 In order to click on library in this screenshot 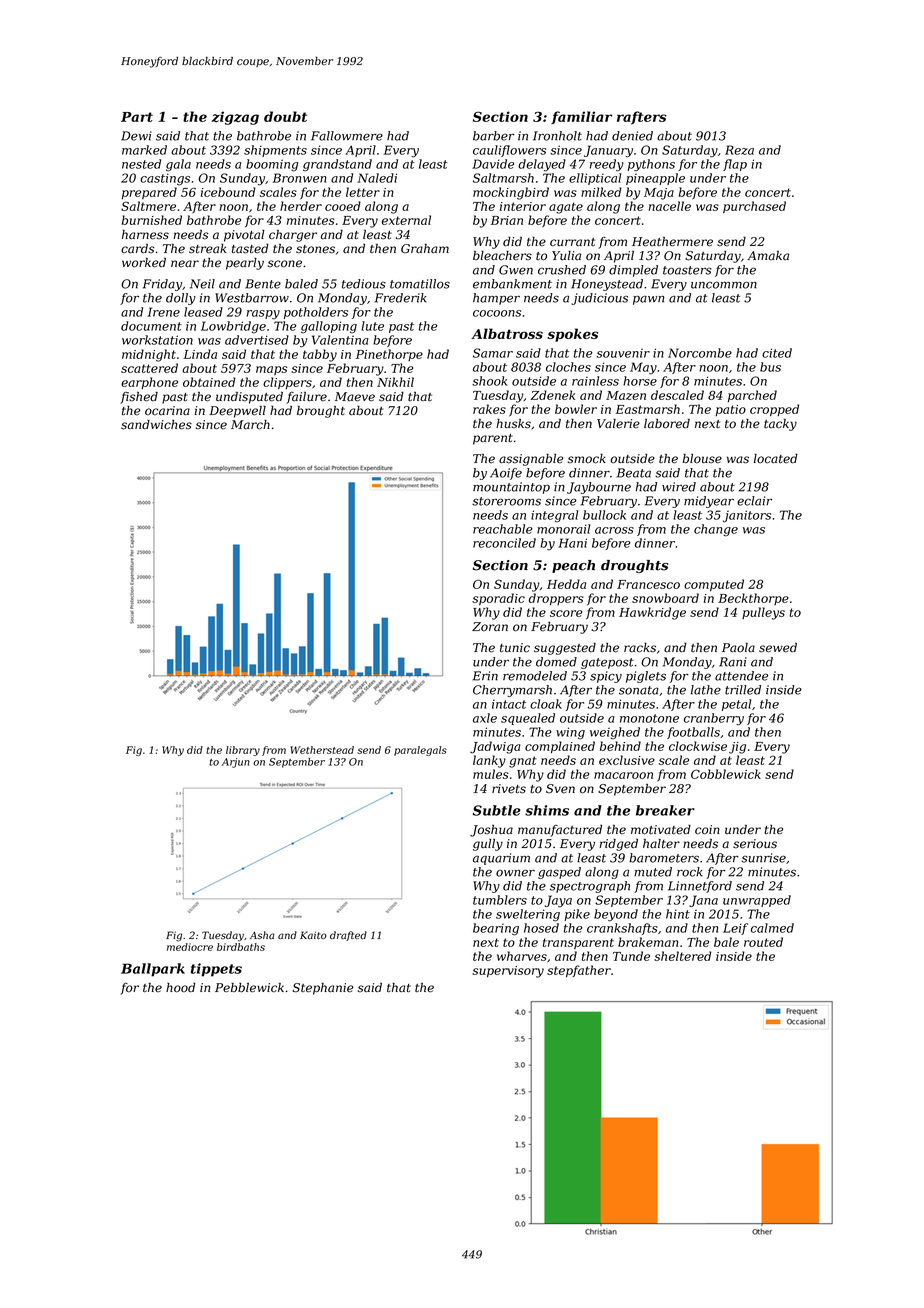, I will do `click(243, 751)`.
